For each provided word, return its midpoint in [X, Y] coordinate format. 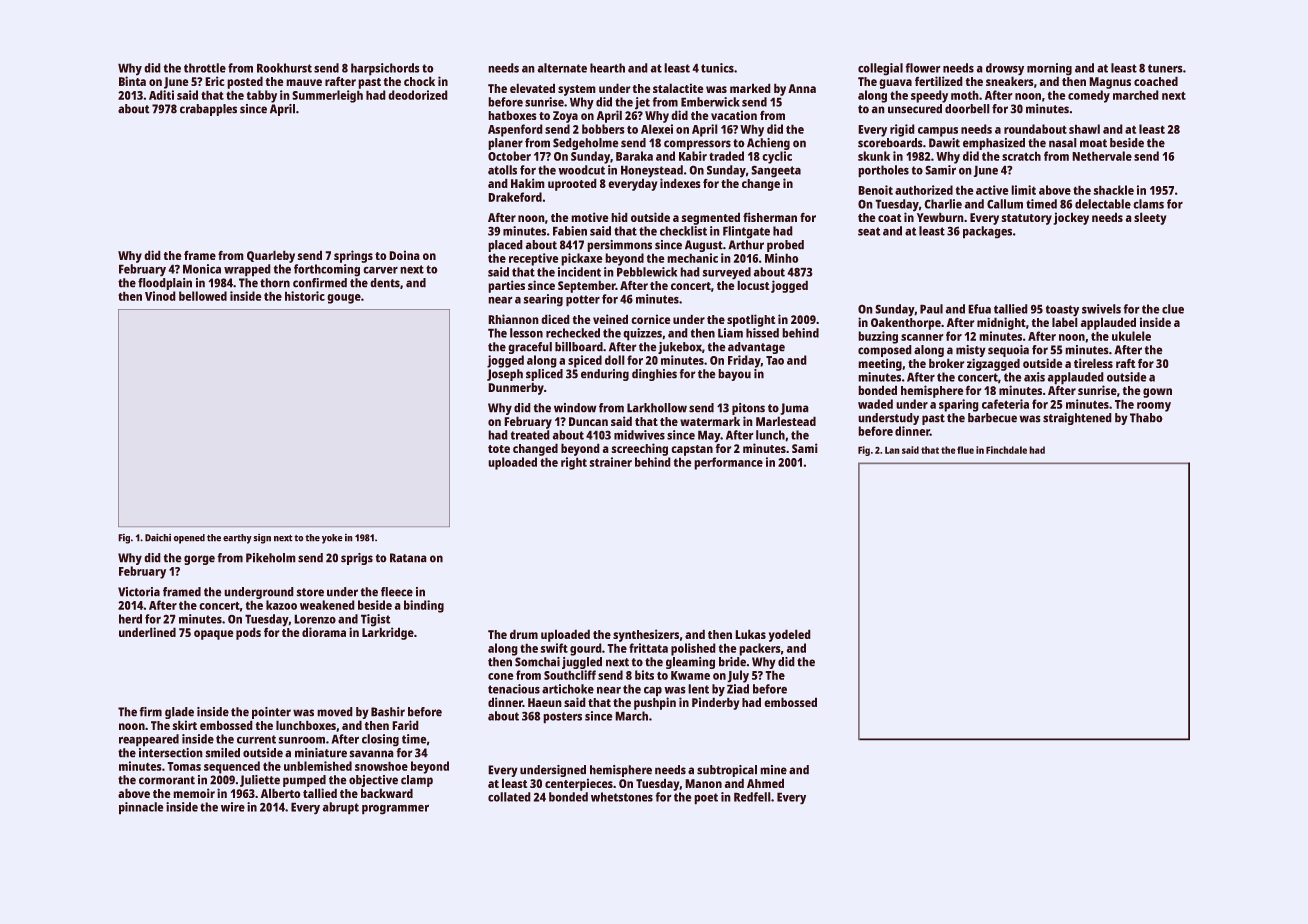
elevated [532, 88]
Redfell [752, 797]
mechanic [692, 258]
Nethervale [1102, 156]
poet [706, 799]
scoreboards [890, 143]
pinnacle [141, 808]
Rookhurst [284, 68]
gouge [344, 299]
